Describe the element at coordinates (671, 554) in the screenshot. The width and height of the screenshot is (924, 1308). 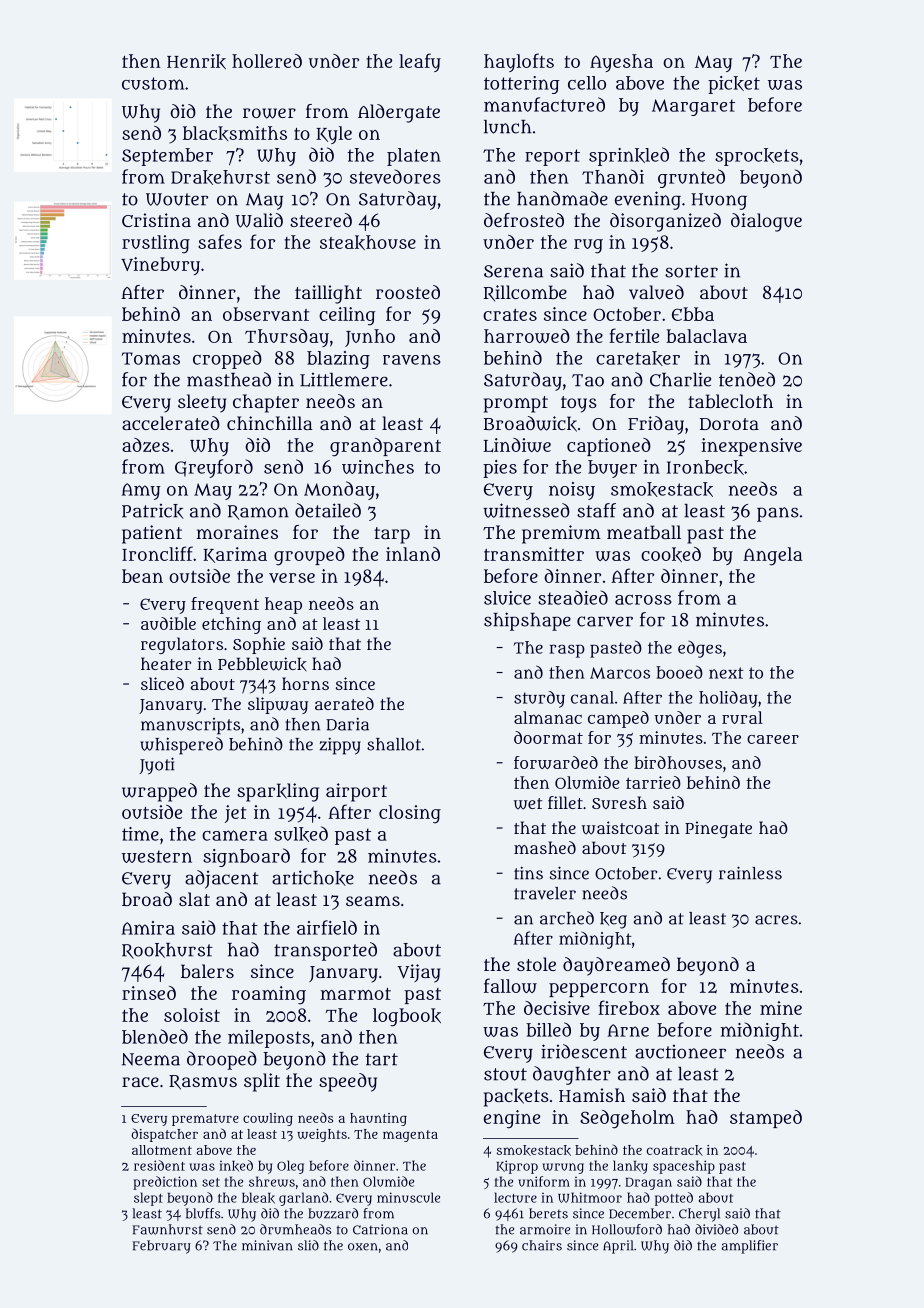
I see `cooked` at that location.
